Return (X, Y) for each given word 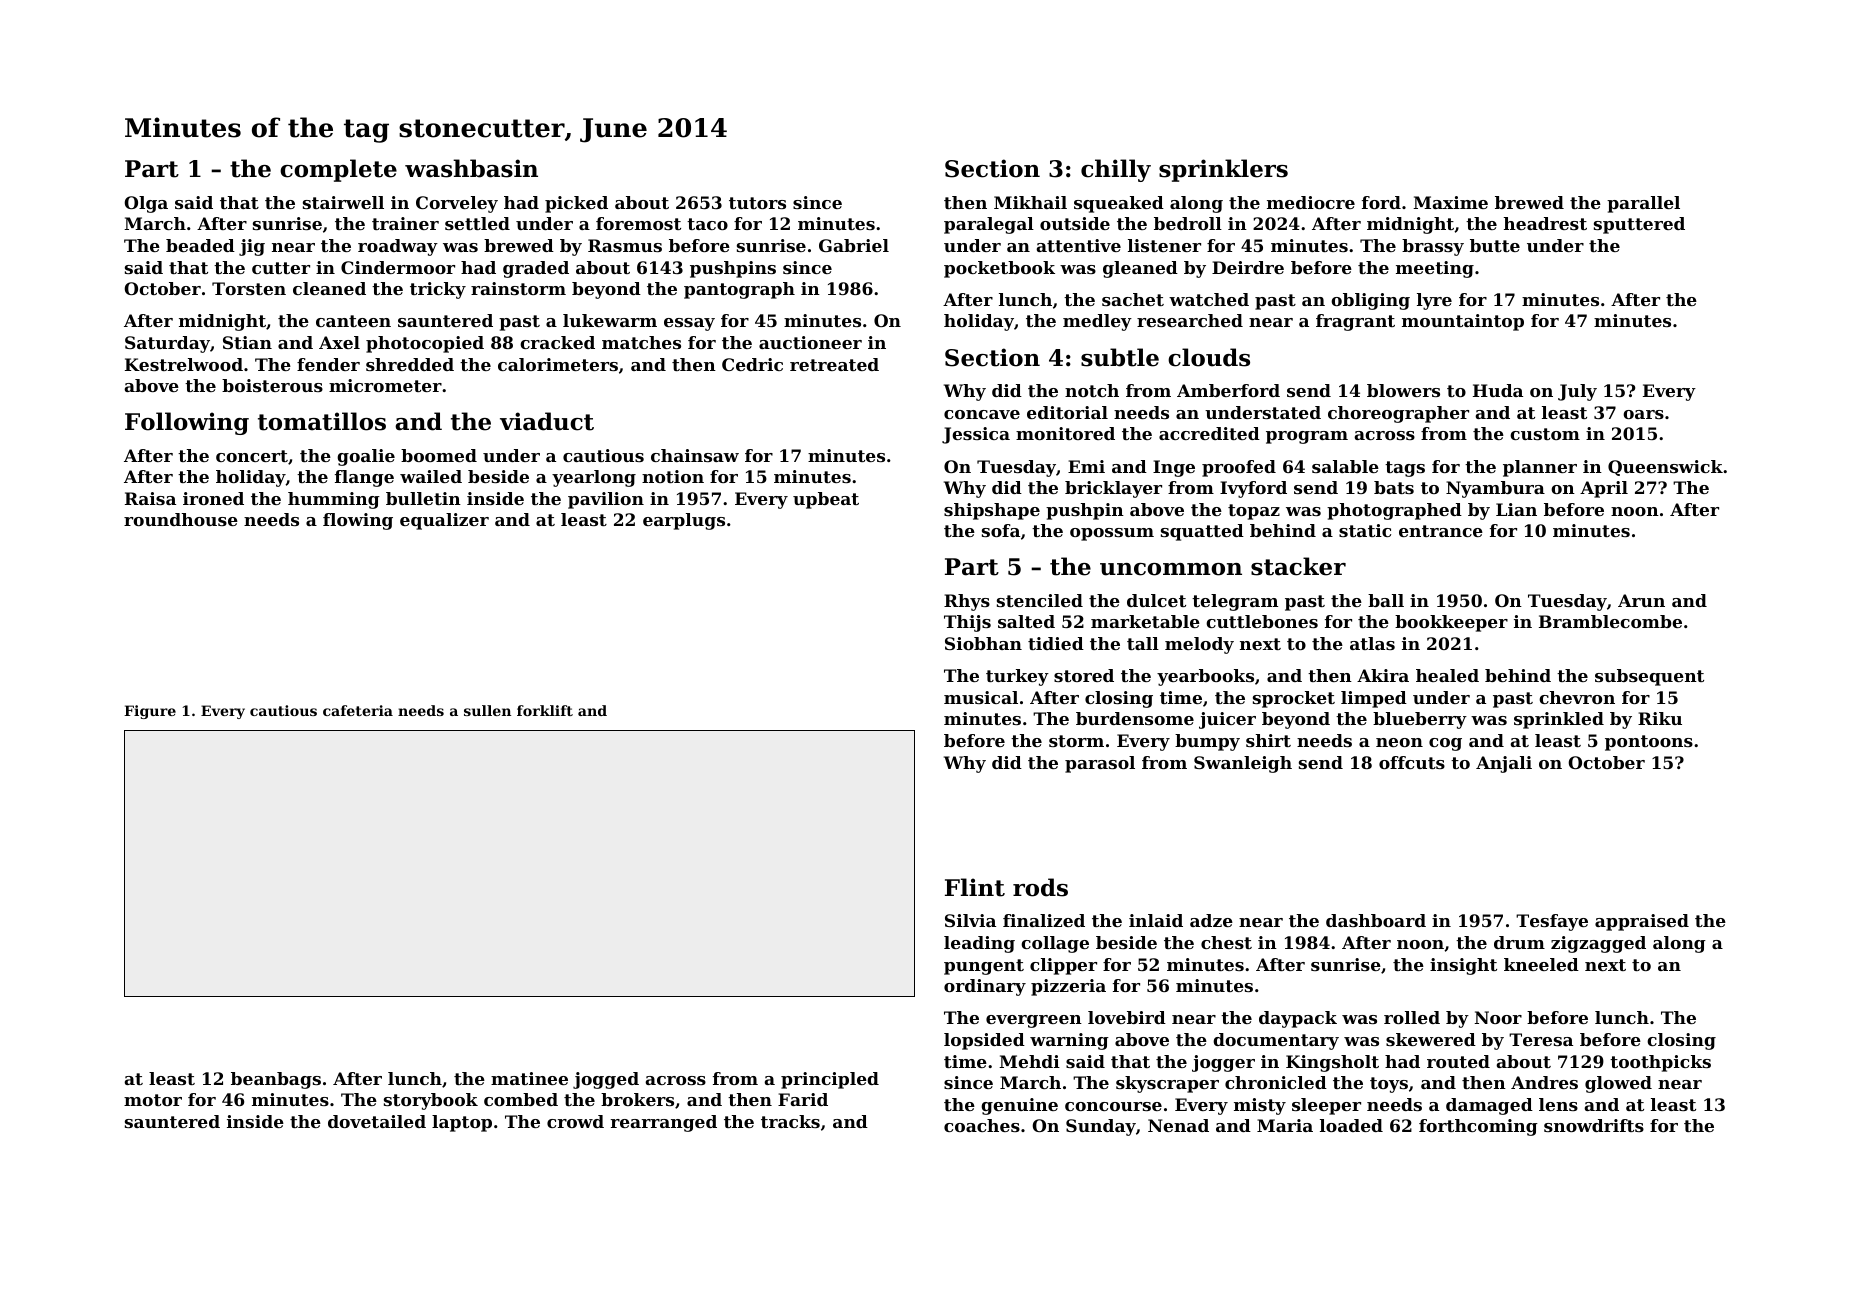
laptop (462, 1123)
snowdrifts (1594, 1125)
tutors (757, 203)
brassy (1433, 247)
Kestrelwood (184, 364)
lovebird (1127, 1017)
